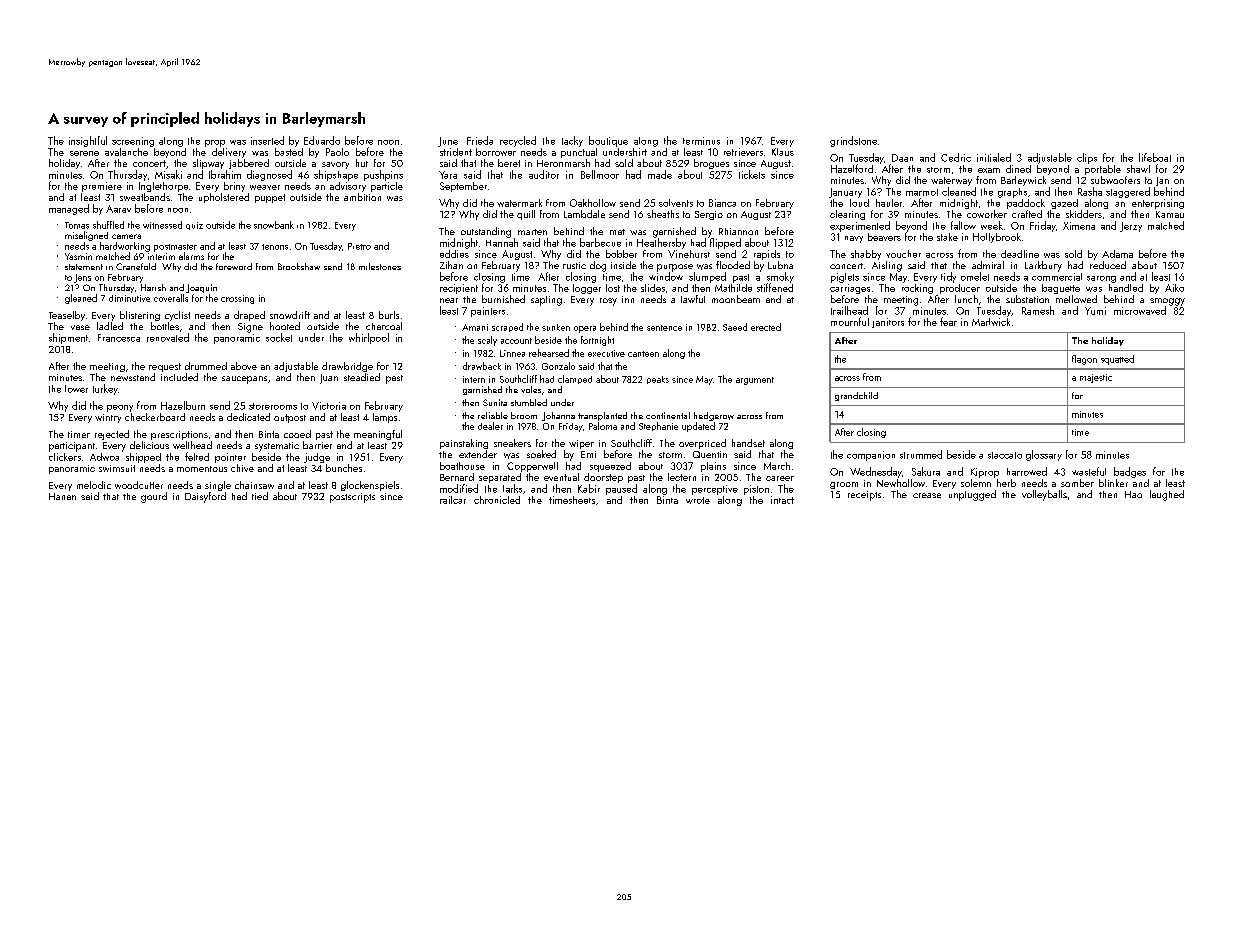 The image size is (1233, 952). What do you see at coordinates (205, 497) in the screenshot?
I see `Daisyford` at bounding box center [205, 497].
